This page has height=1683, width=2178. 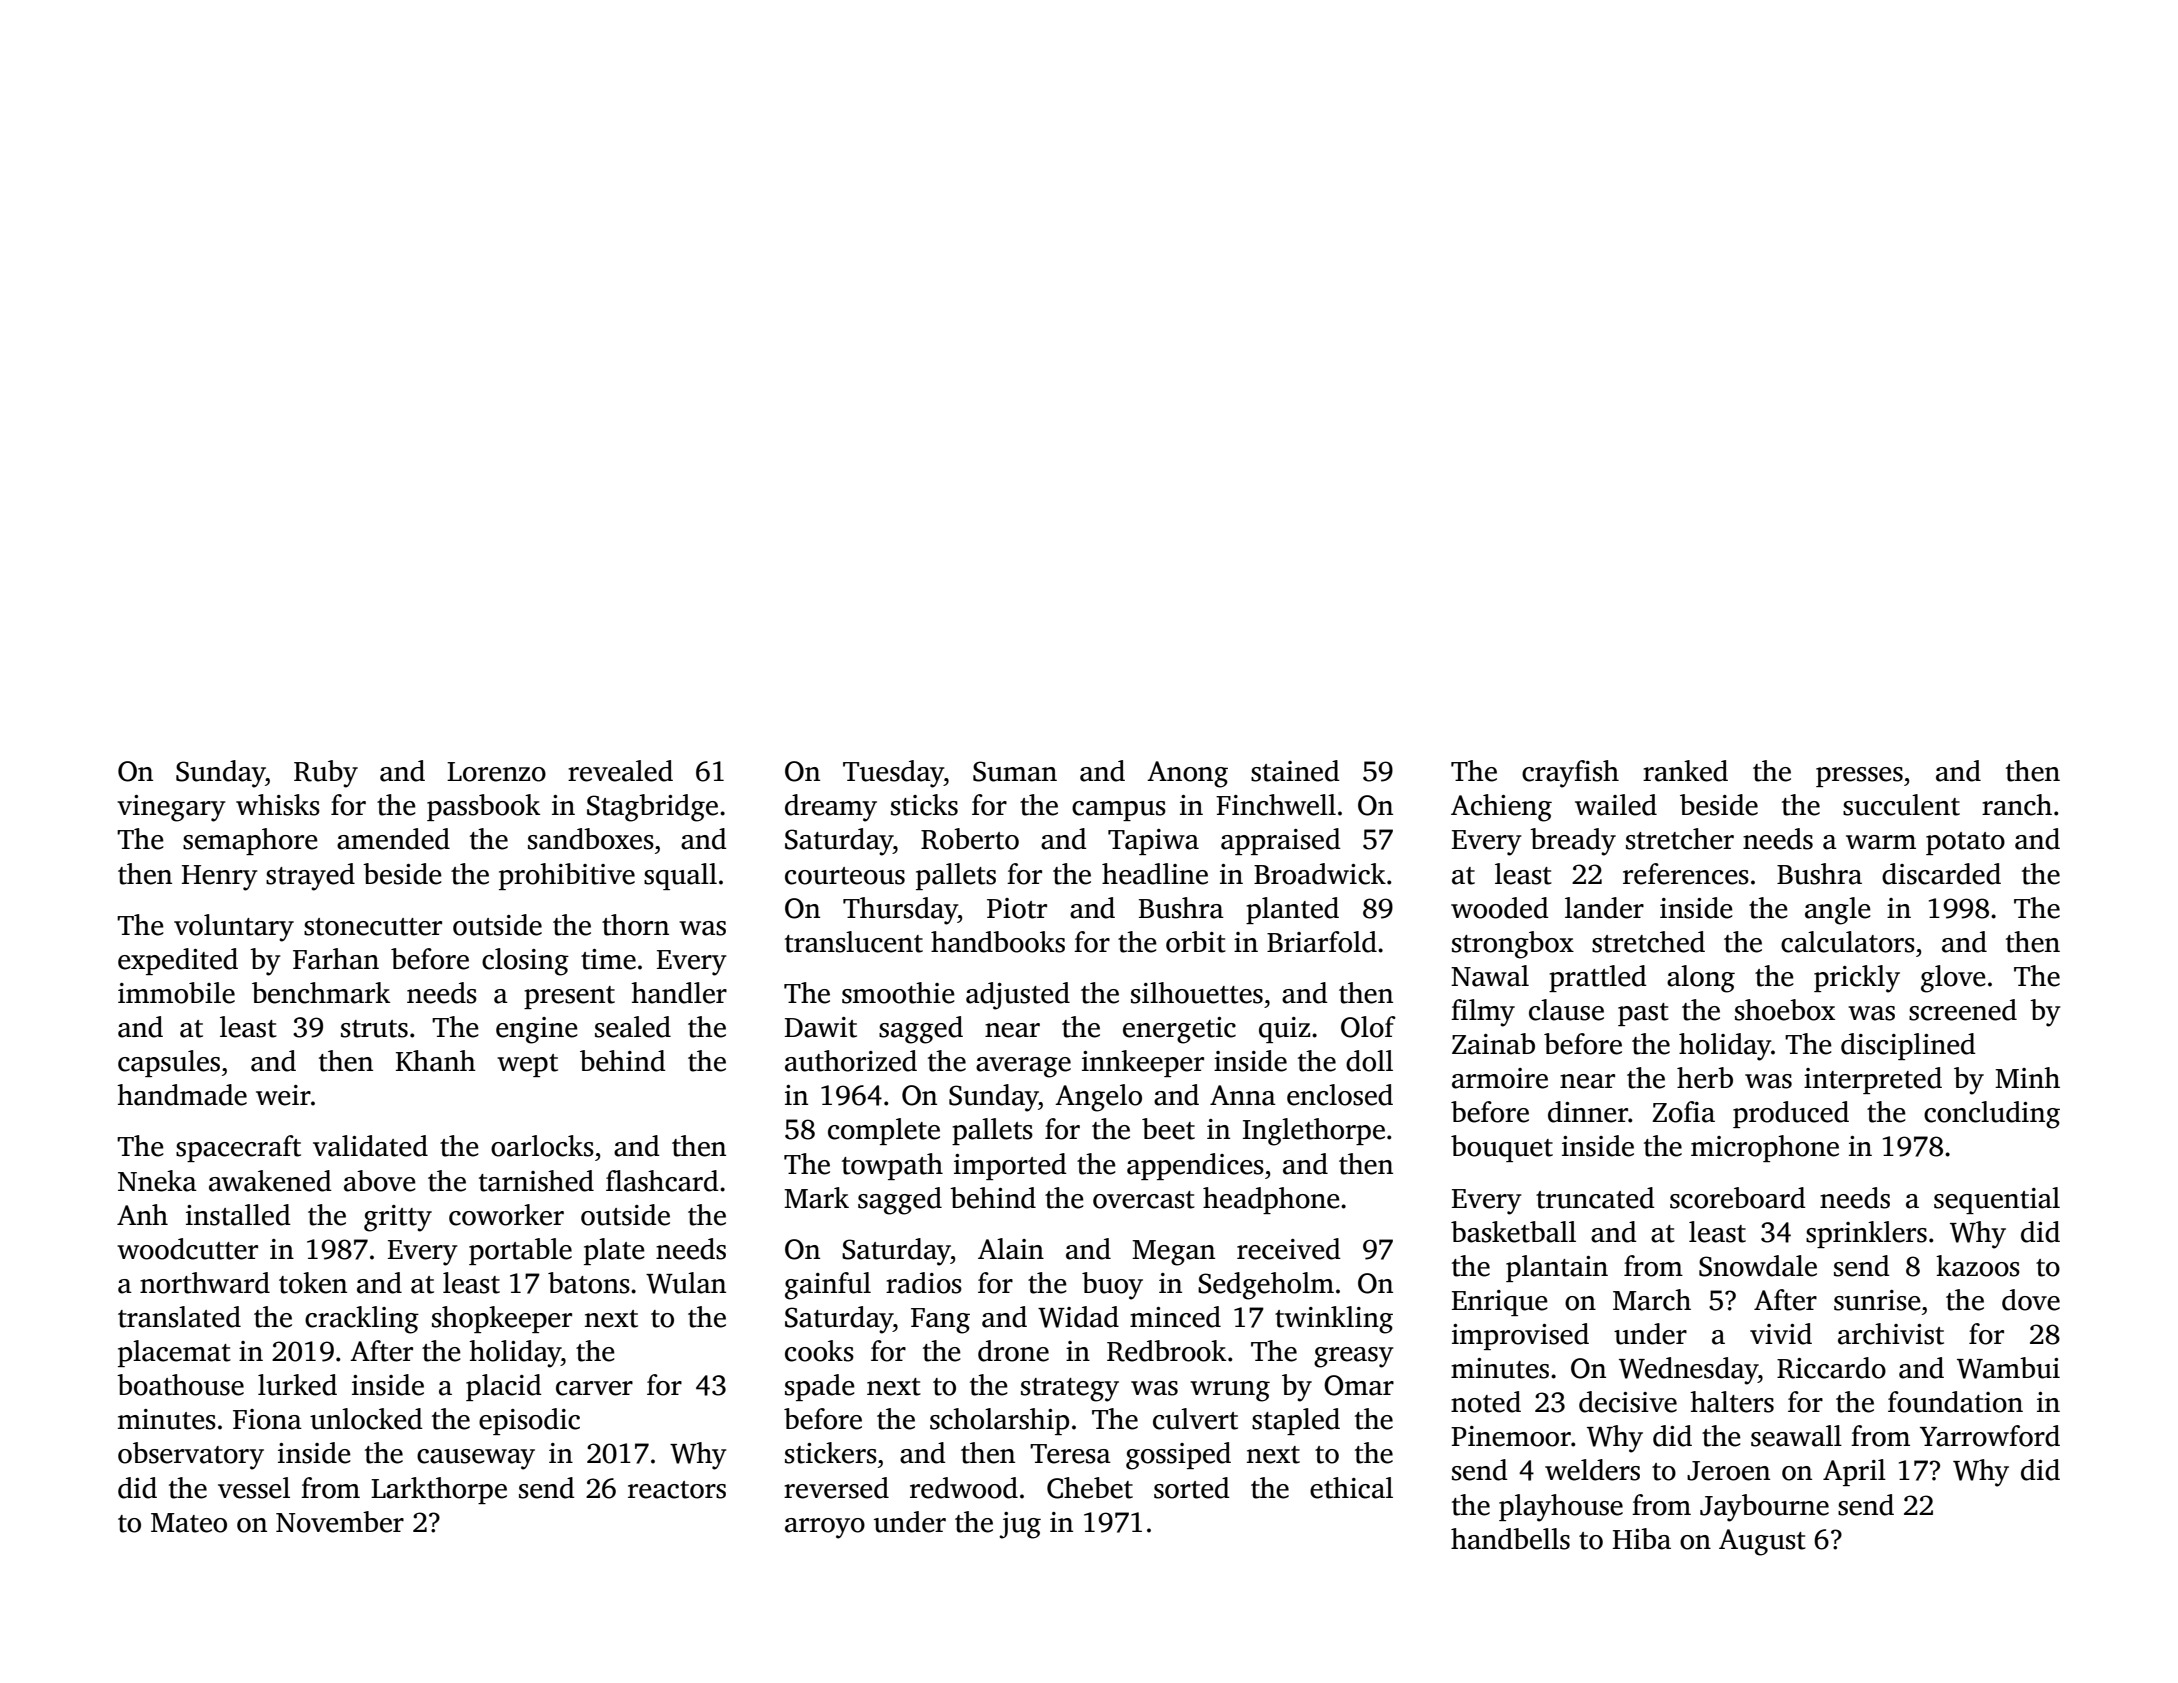 I want to click on woodcutter, so click(x=187, y=1249).
